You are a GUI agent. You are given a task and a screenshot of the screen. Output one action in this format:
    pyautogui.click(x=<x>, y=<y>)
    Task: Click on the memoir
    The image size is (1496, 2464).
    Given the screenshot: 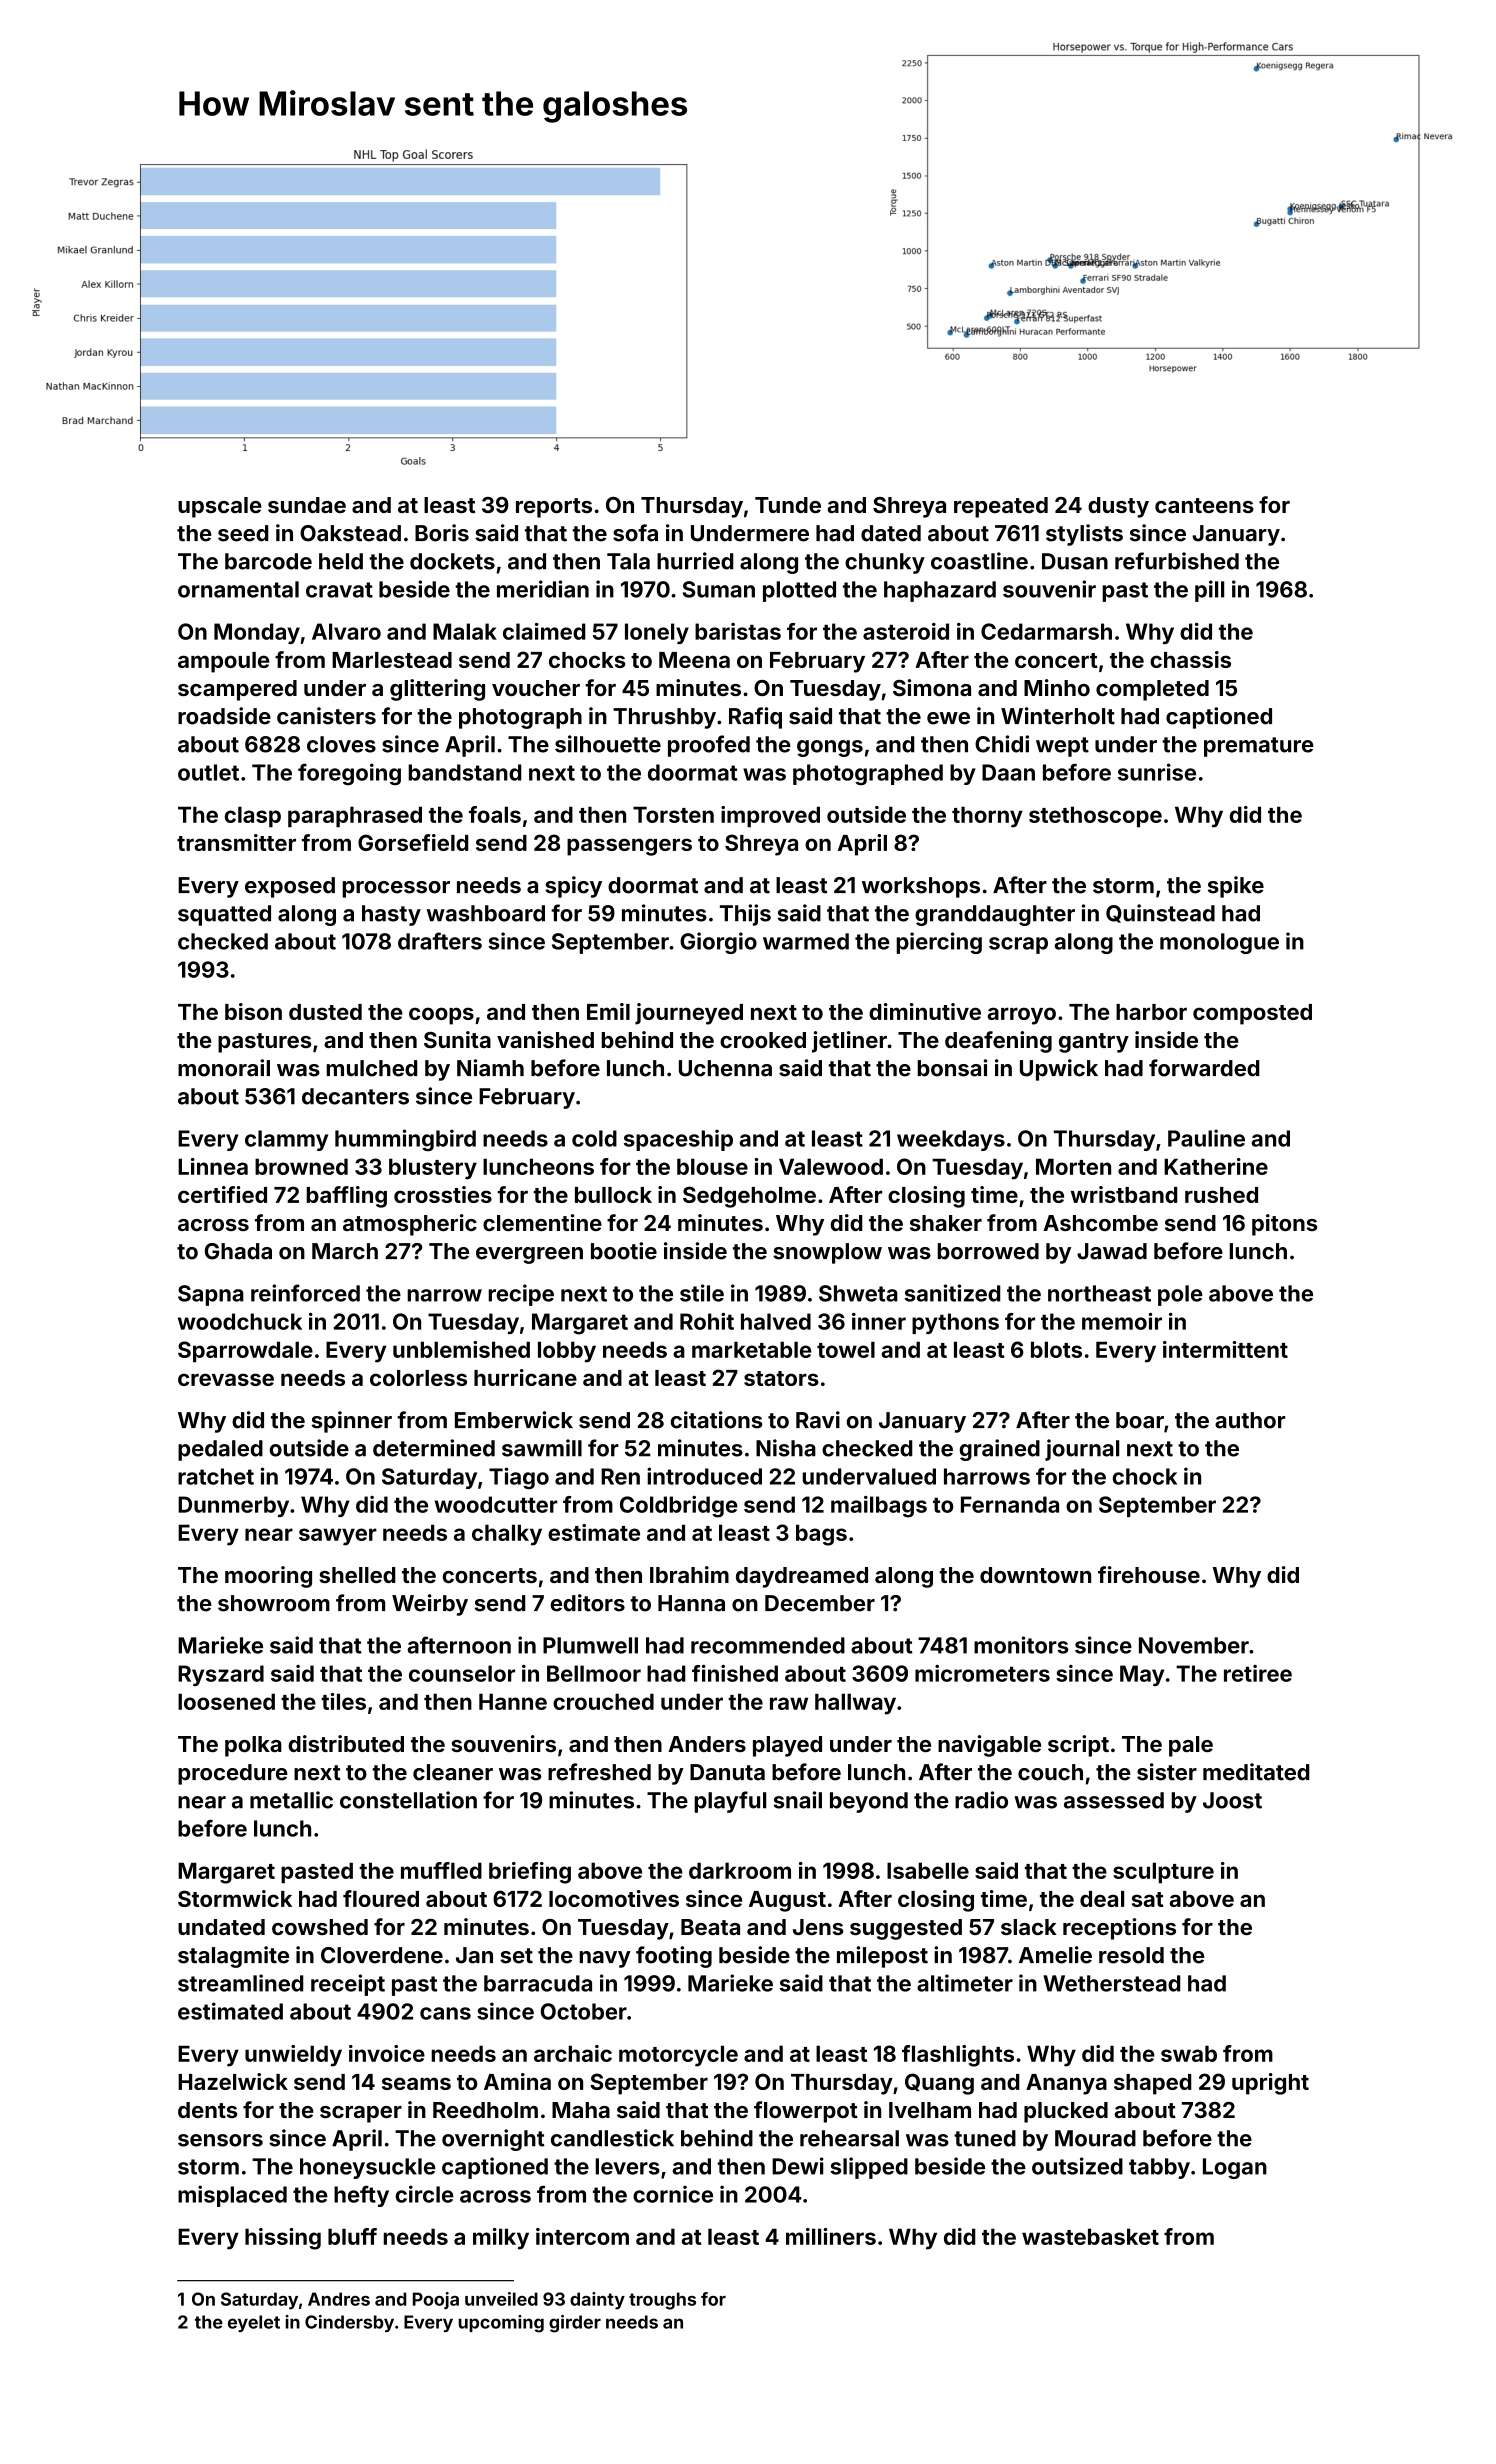 What is the action you would take?
    pyautogui.click(x=1122, y=1321)
